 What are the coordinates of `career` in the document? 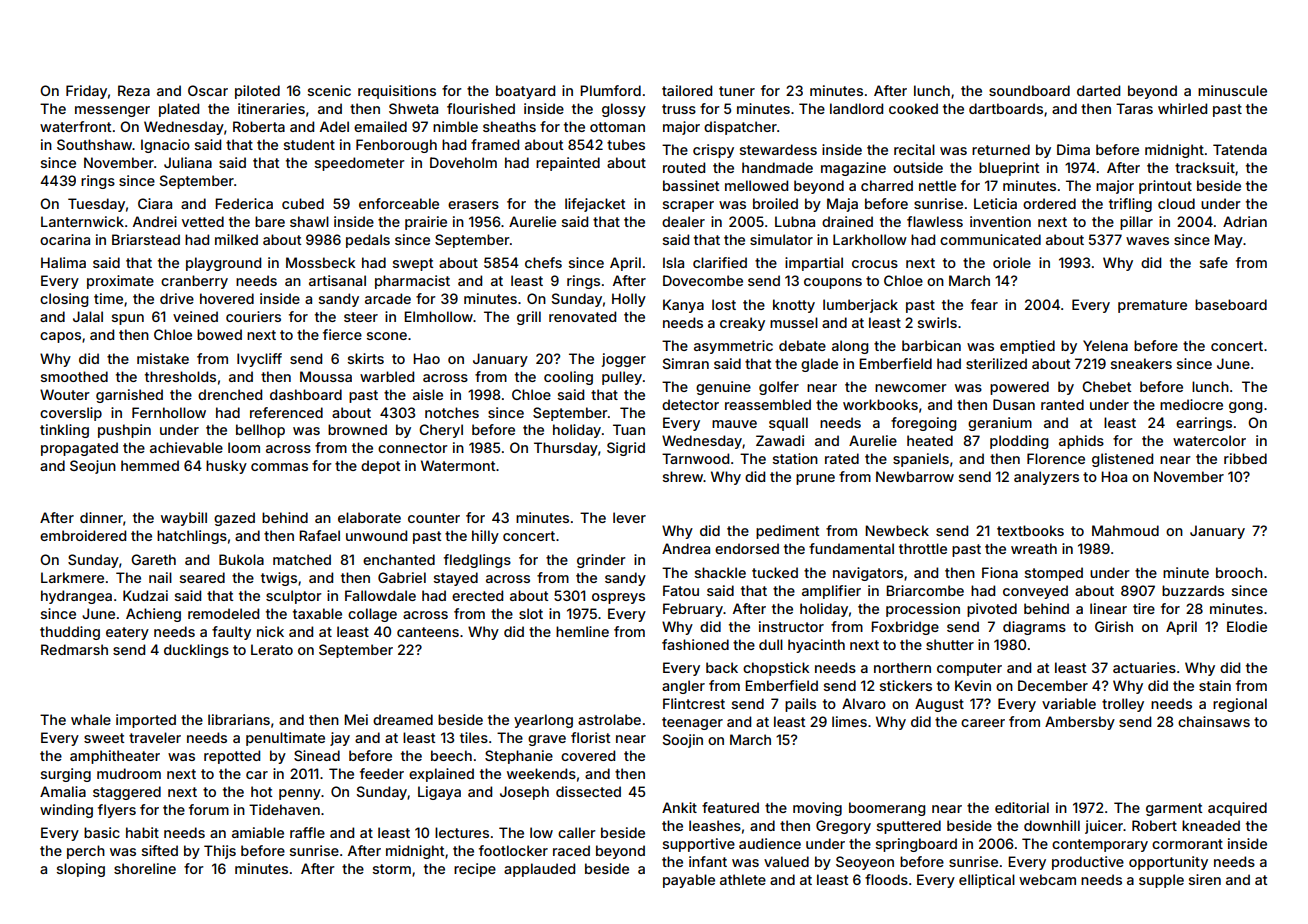 It's located at (983, 723).
